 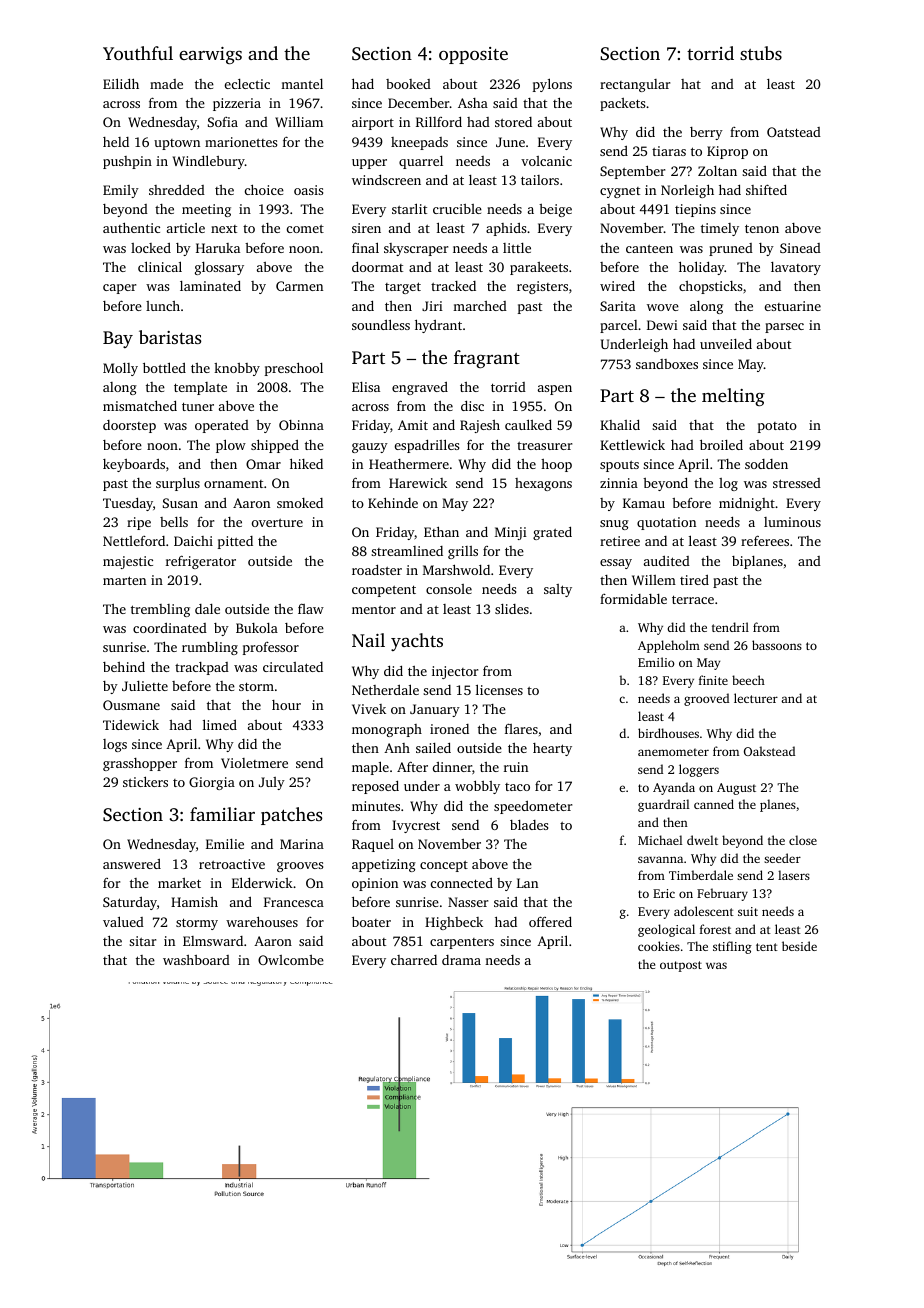 I want to click on Ethan, so click(x=441, y=531).
